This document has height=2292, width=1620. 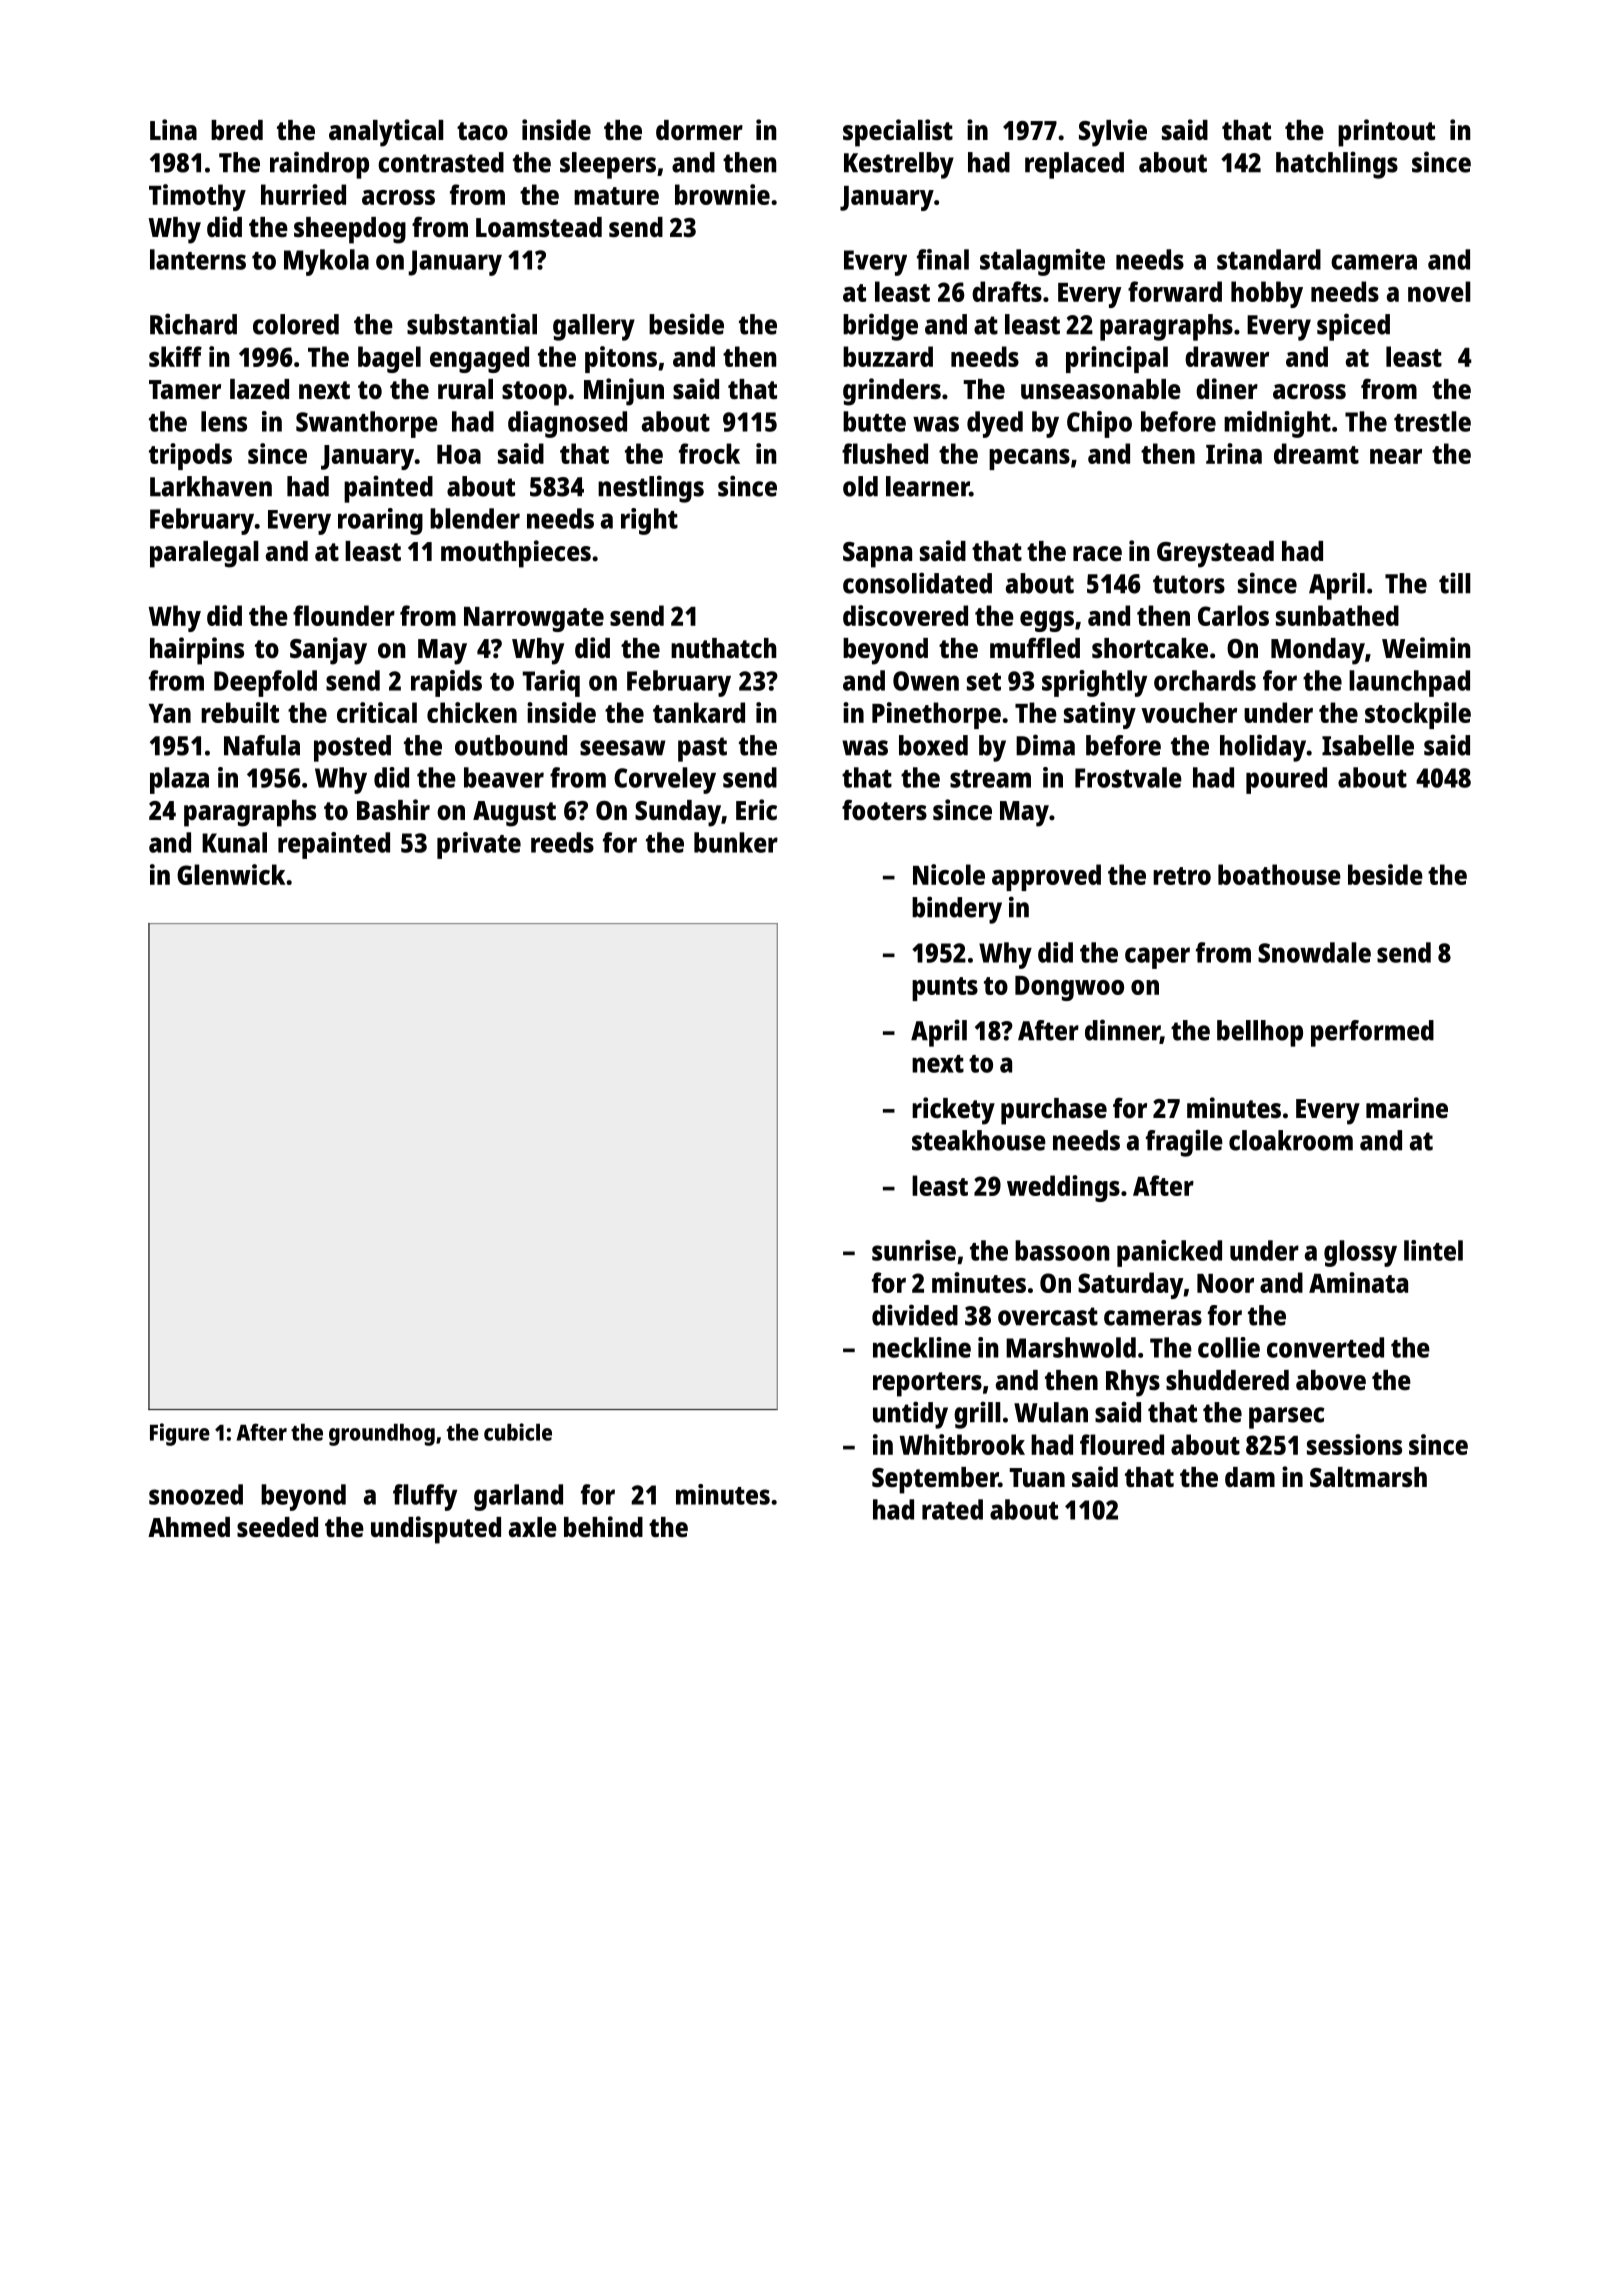 What do you see at coordinates (189, 1527) in the document?
I see `Ahmed` at bounding box center [189, 1527].
